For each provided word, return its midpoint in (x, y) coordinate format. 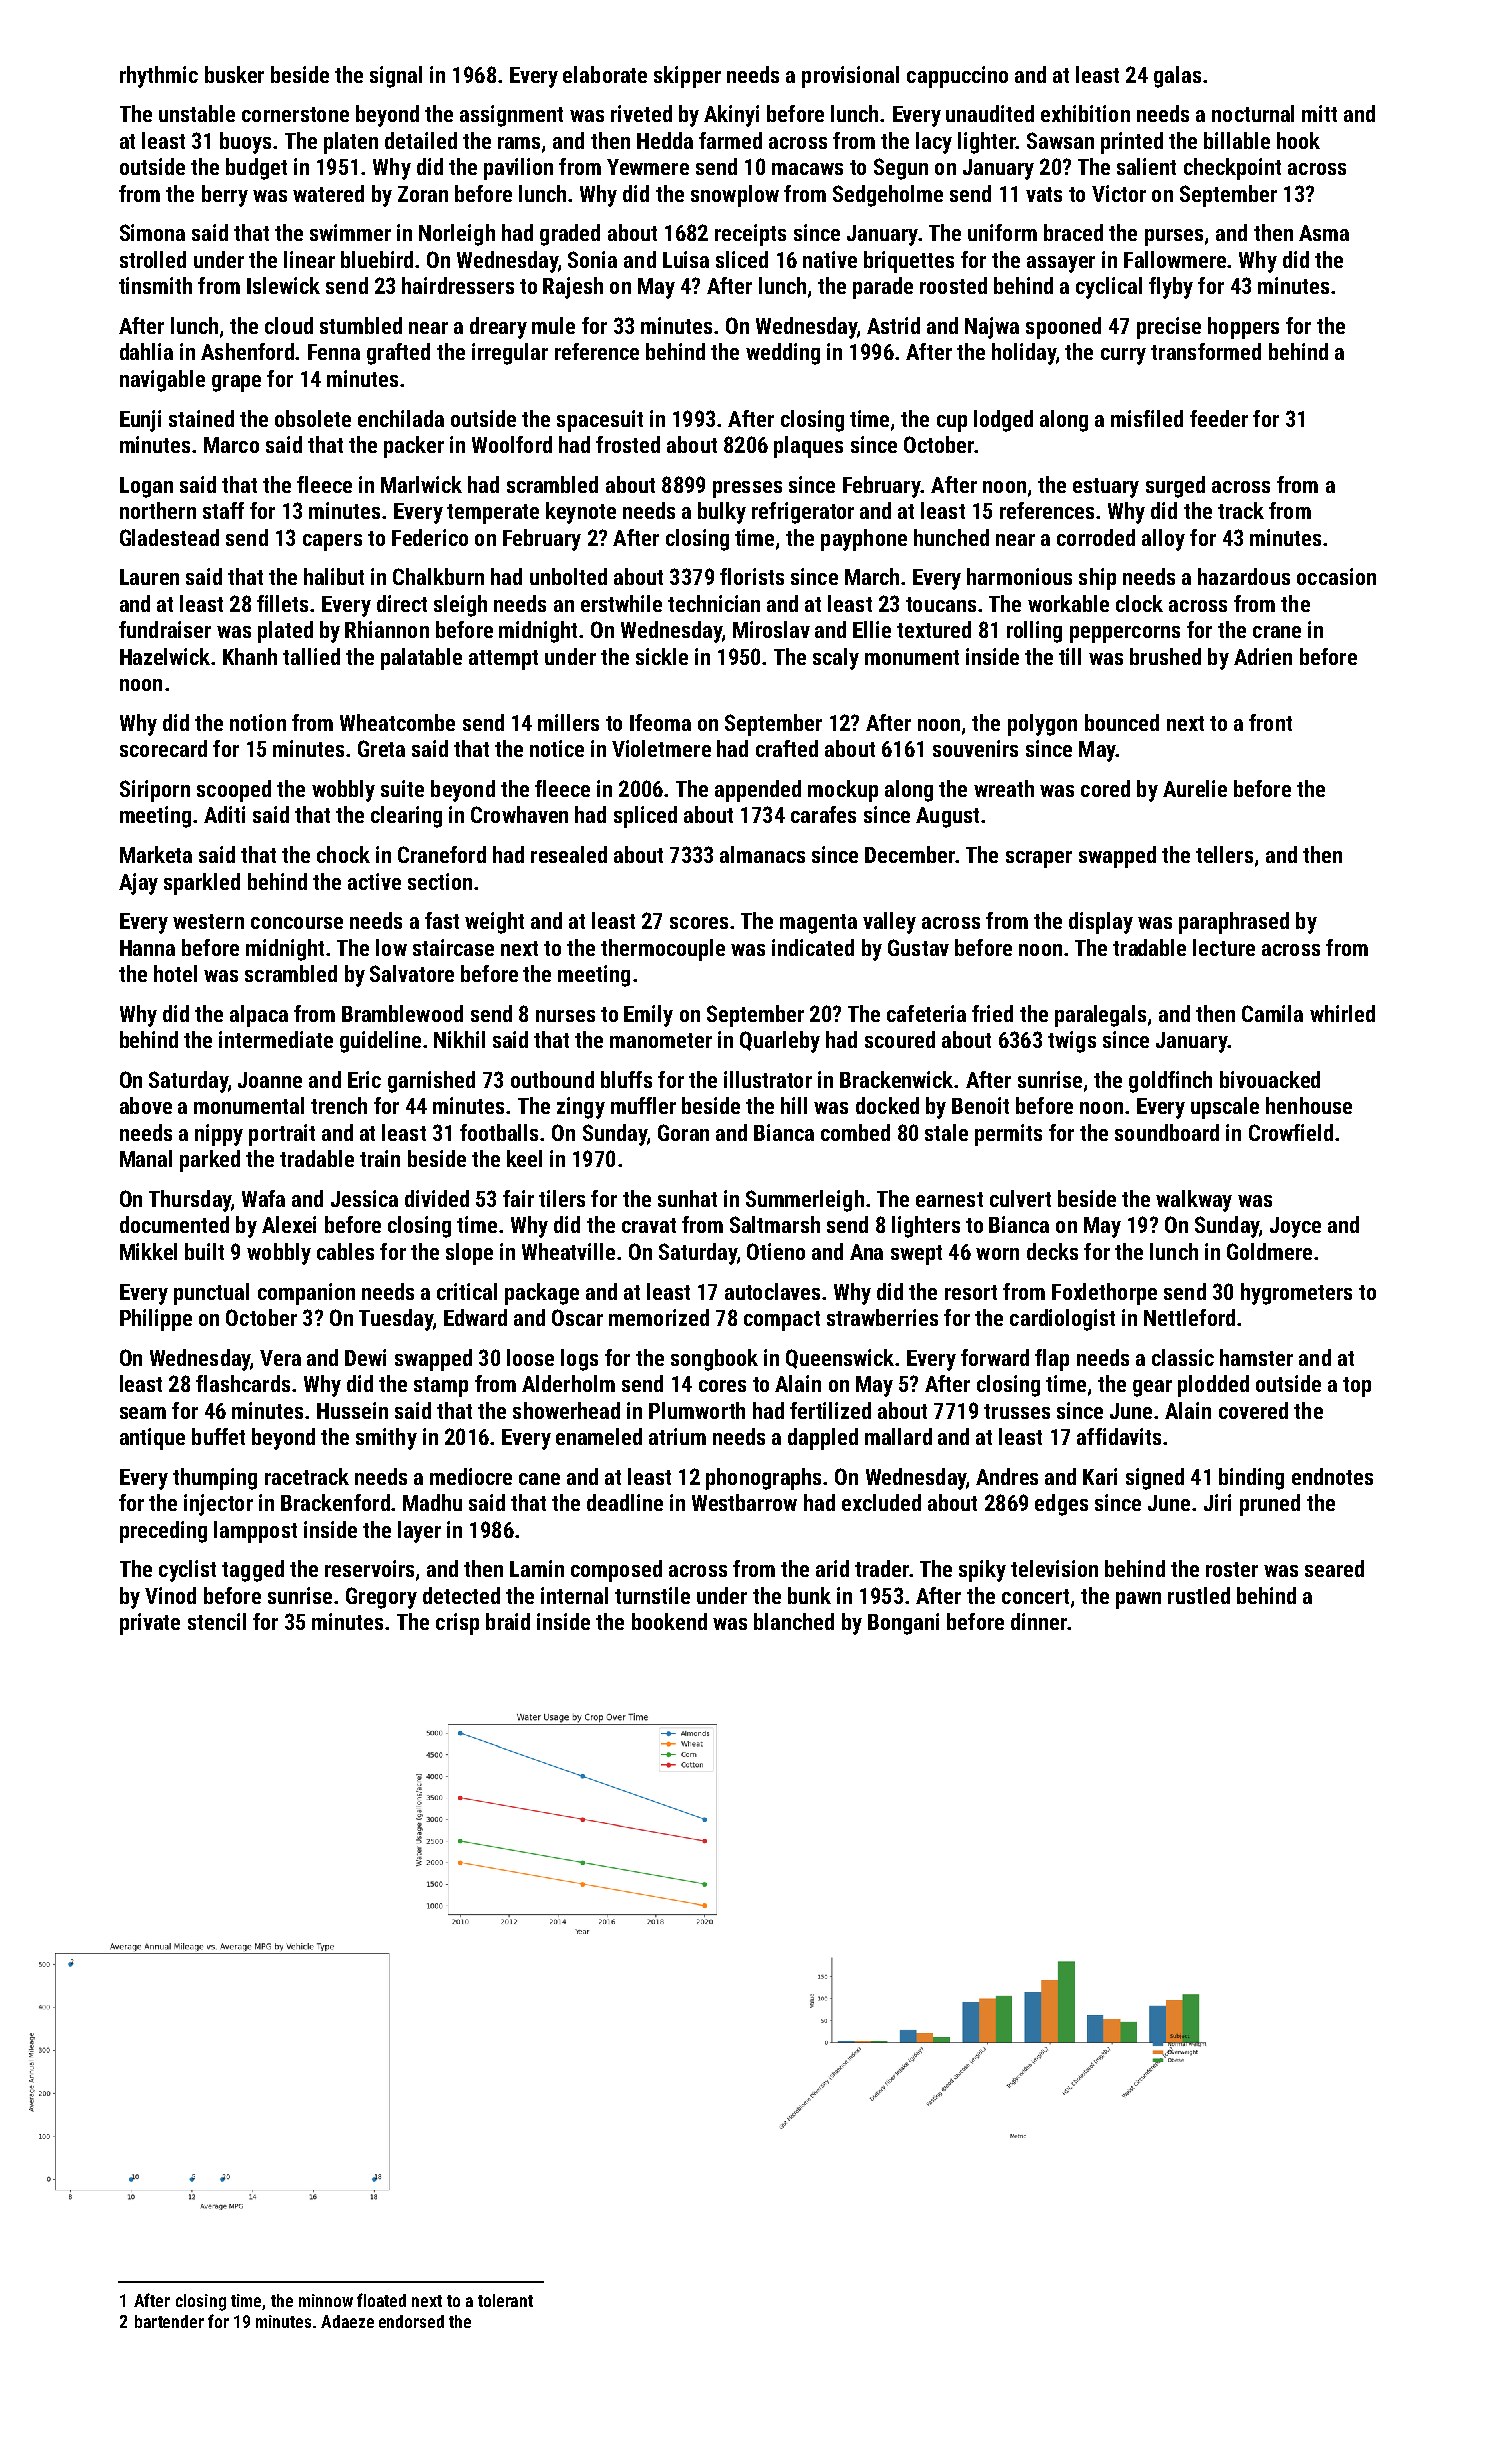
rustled (1199, 1595)
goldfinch (1170, 1082)
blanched (794, 1621)
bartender (169, 2321)
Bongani (903, 1624)
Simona (152, 232)
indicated (813, 947)
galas (1177, 77)
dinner (1039, 1621)
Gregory (381, 1598)
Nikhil (459, 1039)
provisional (850, 77)
